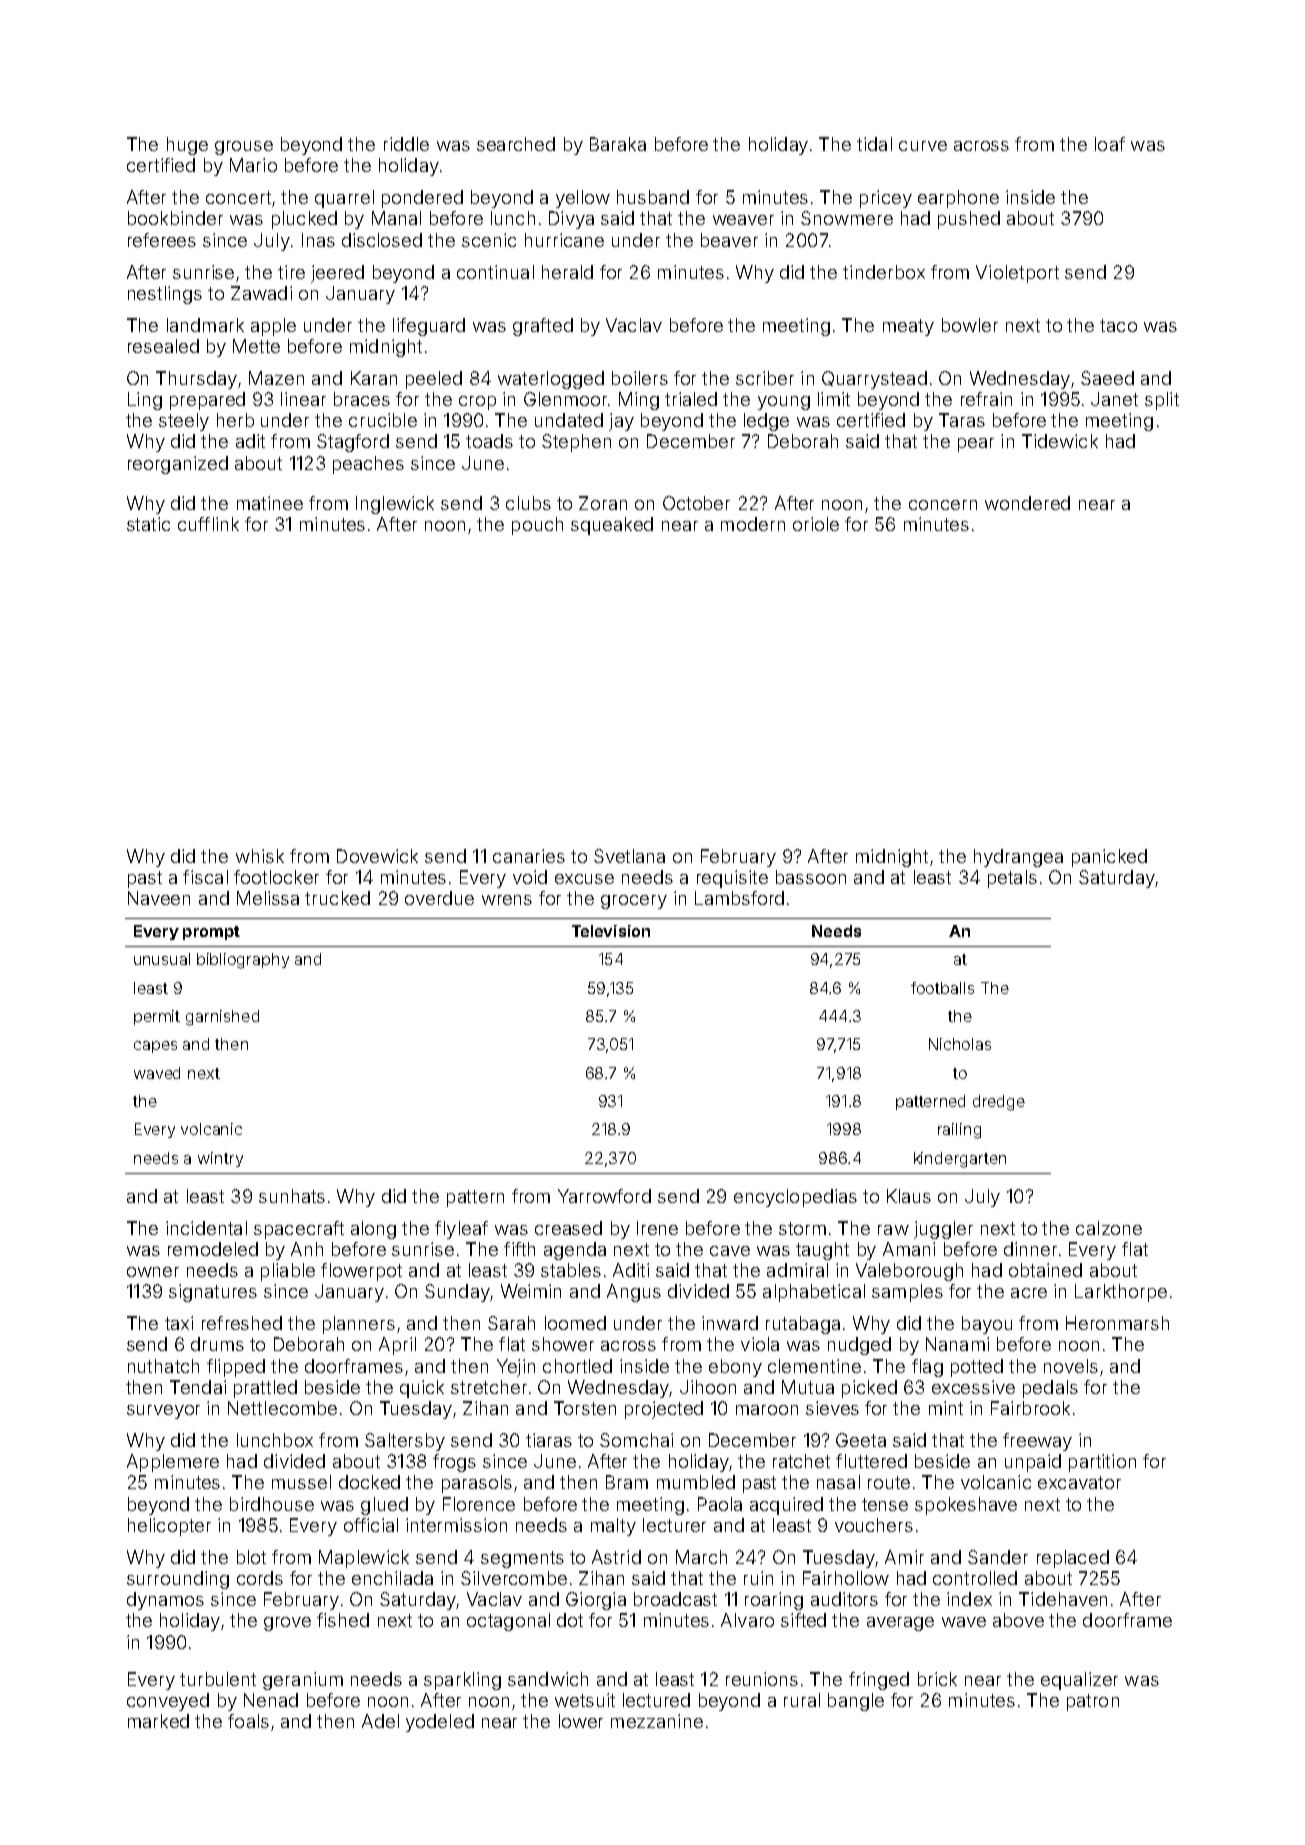 The height and width of the document is (1845, 1305). What do you see at coordinates (1018, 858) in the document?
I see `hydrangea` at bounding box center [1018, 858].
